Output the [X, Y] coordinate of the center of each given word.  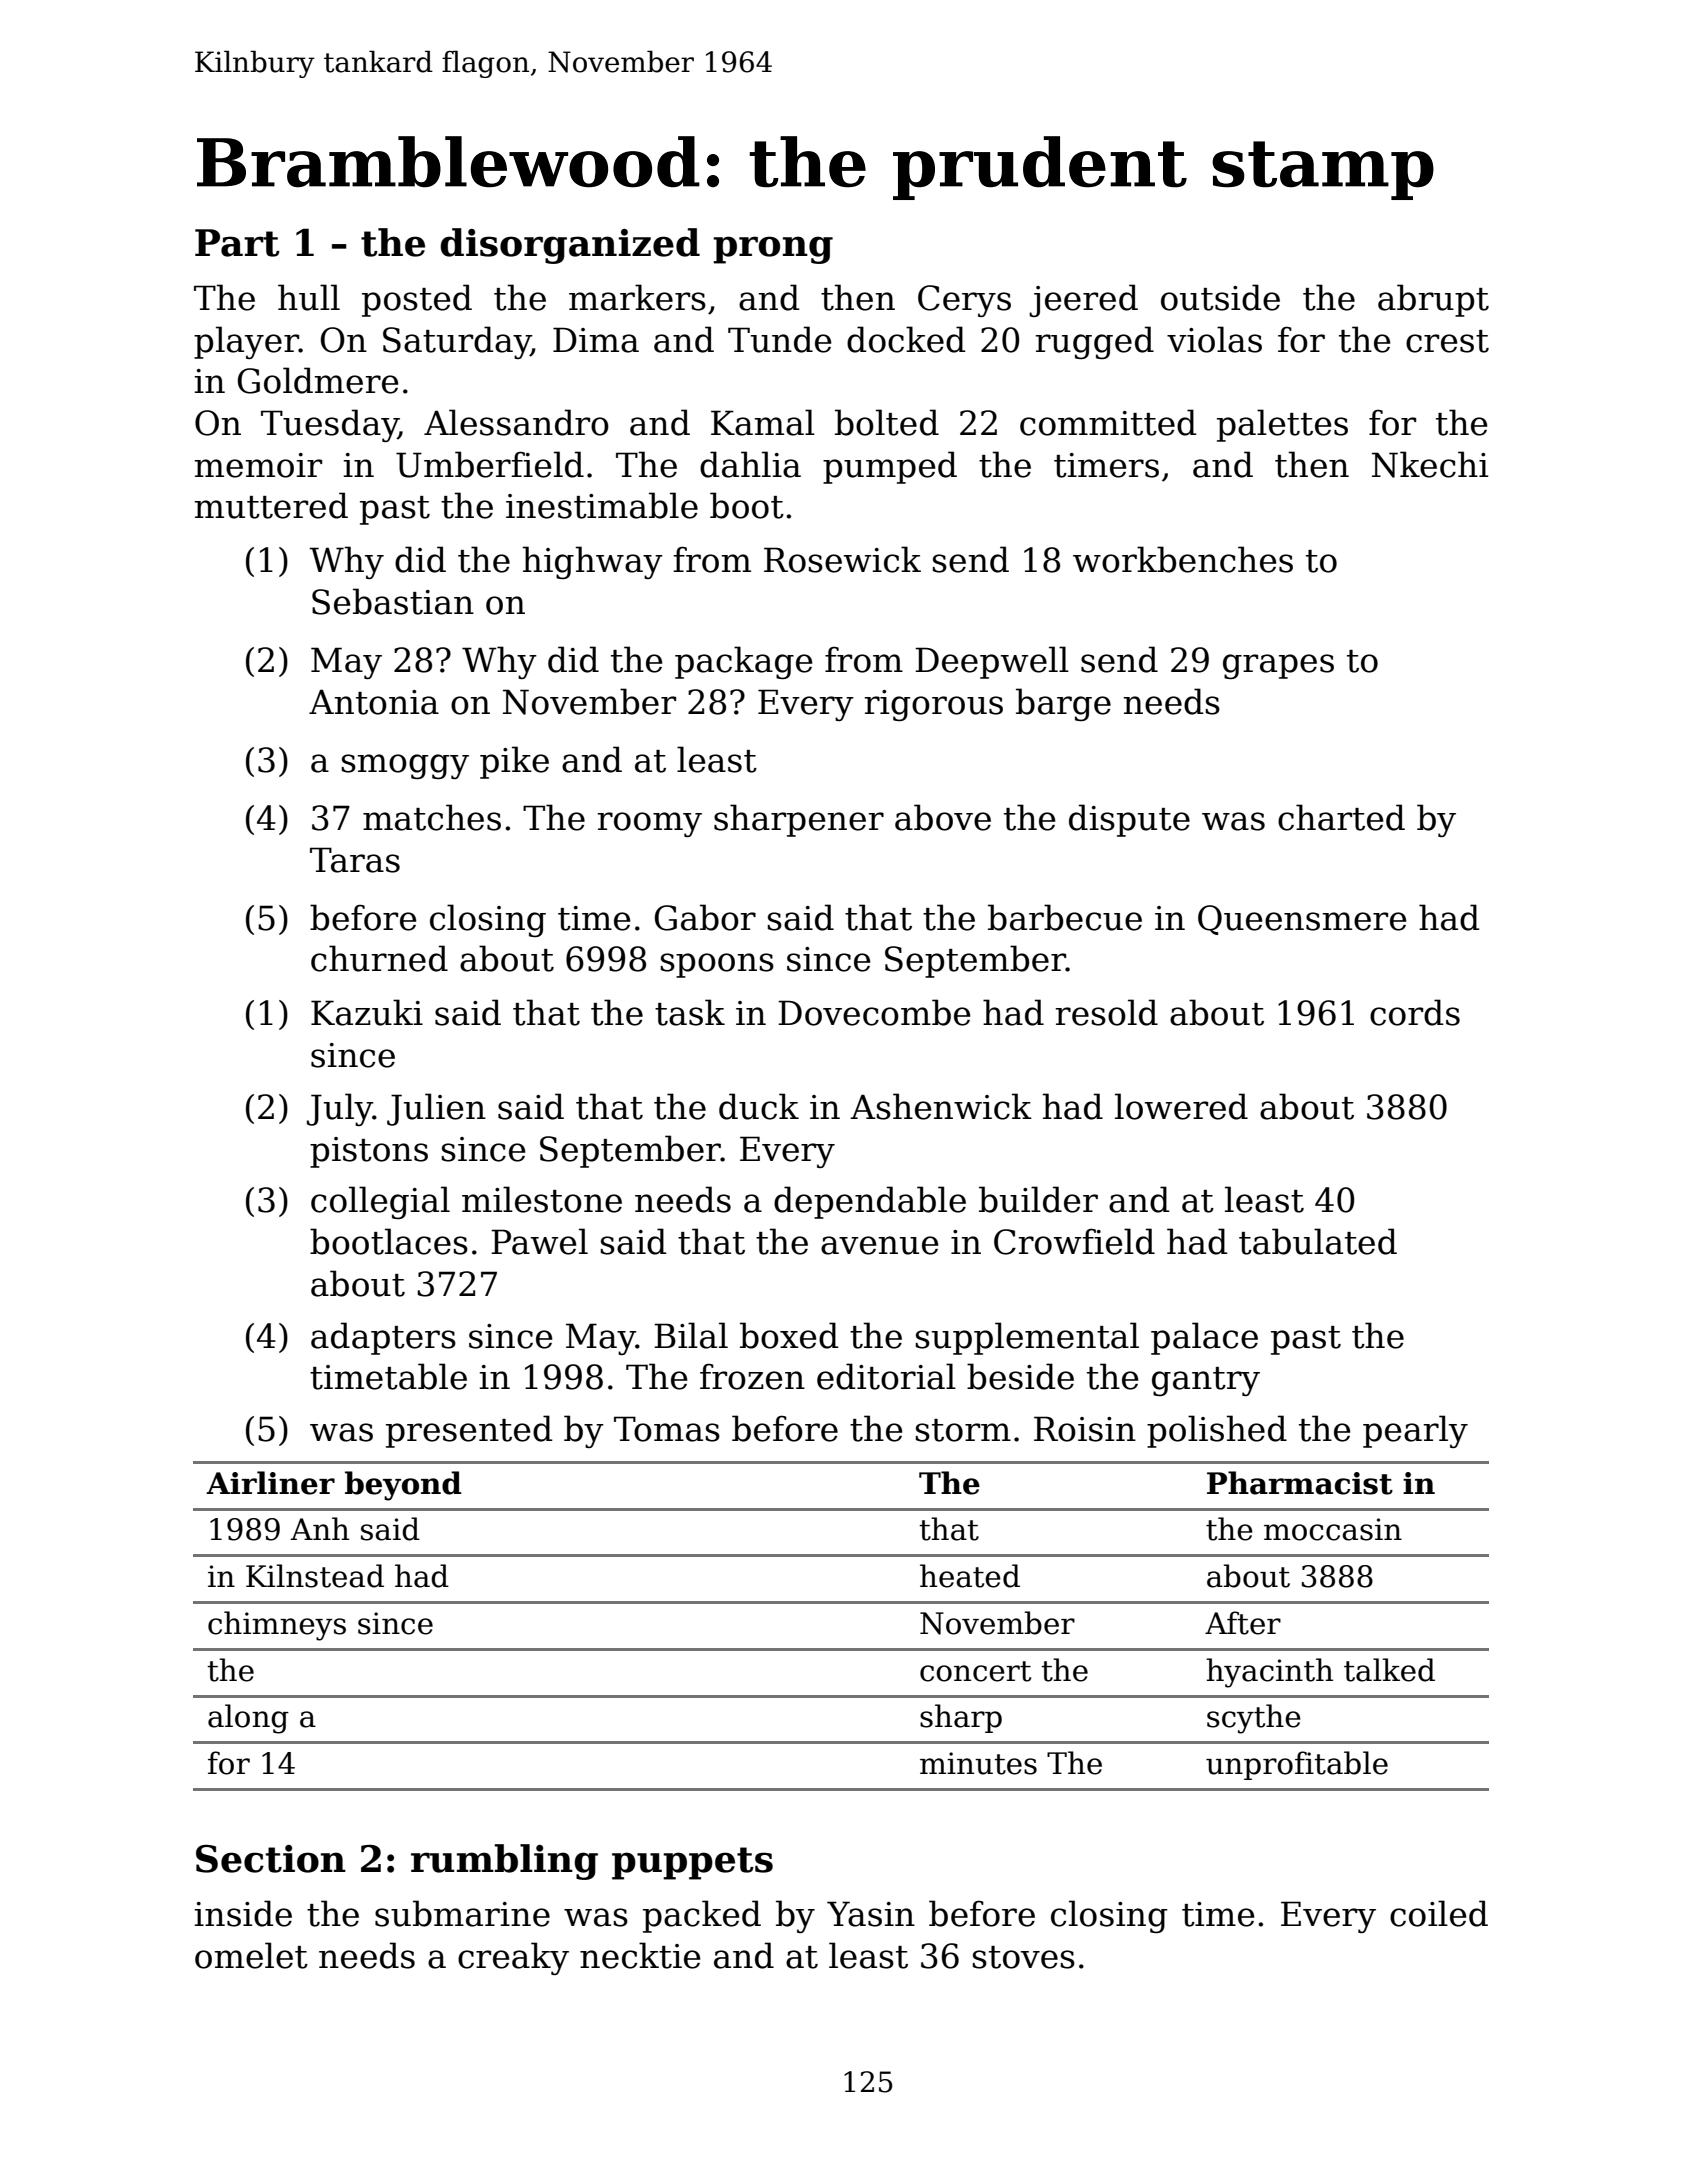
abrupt [1433, 300]
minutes [978, 1763]
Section [271, 1859]
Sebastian [393, 601]
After [1243, 1623]
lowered [1181, 1106]
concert [975, 1671]
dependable [870, 1202]
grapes [1278, 666]
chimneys [277, 1626]
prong [773, 250]
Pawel [539, 1241]
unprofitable [1297, 1765]
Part [237, 243]
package [744, 662]
